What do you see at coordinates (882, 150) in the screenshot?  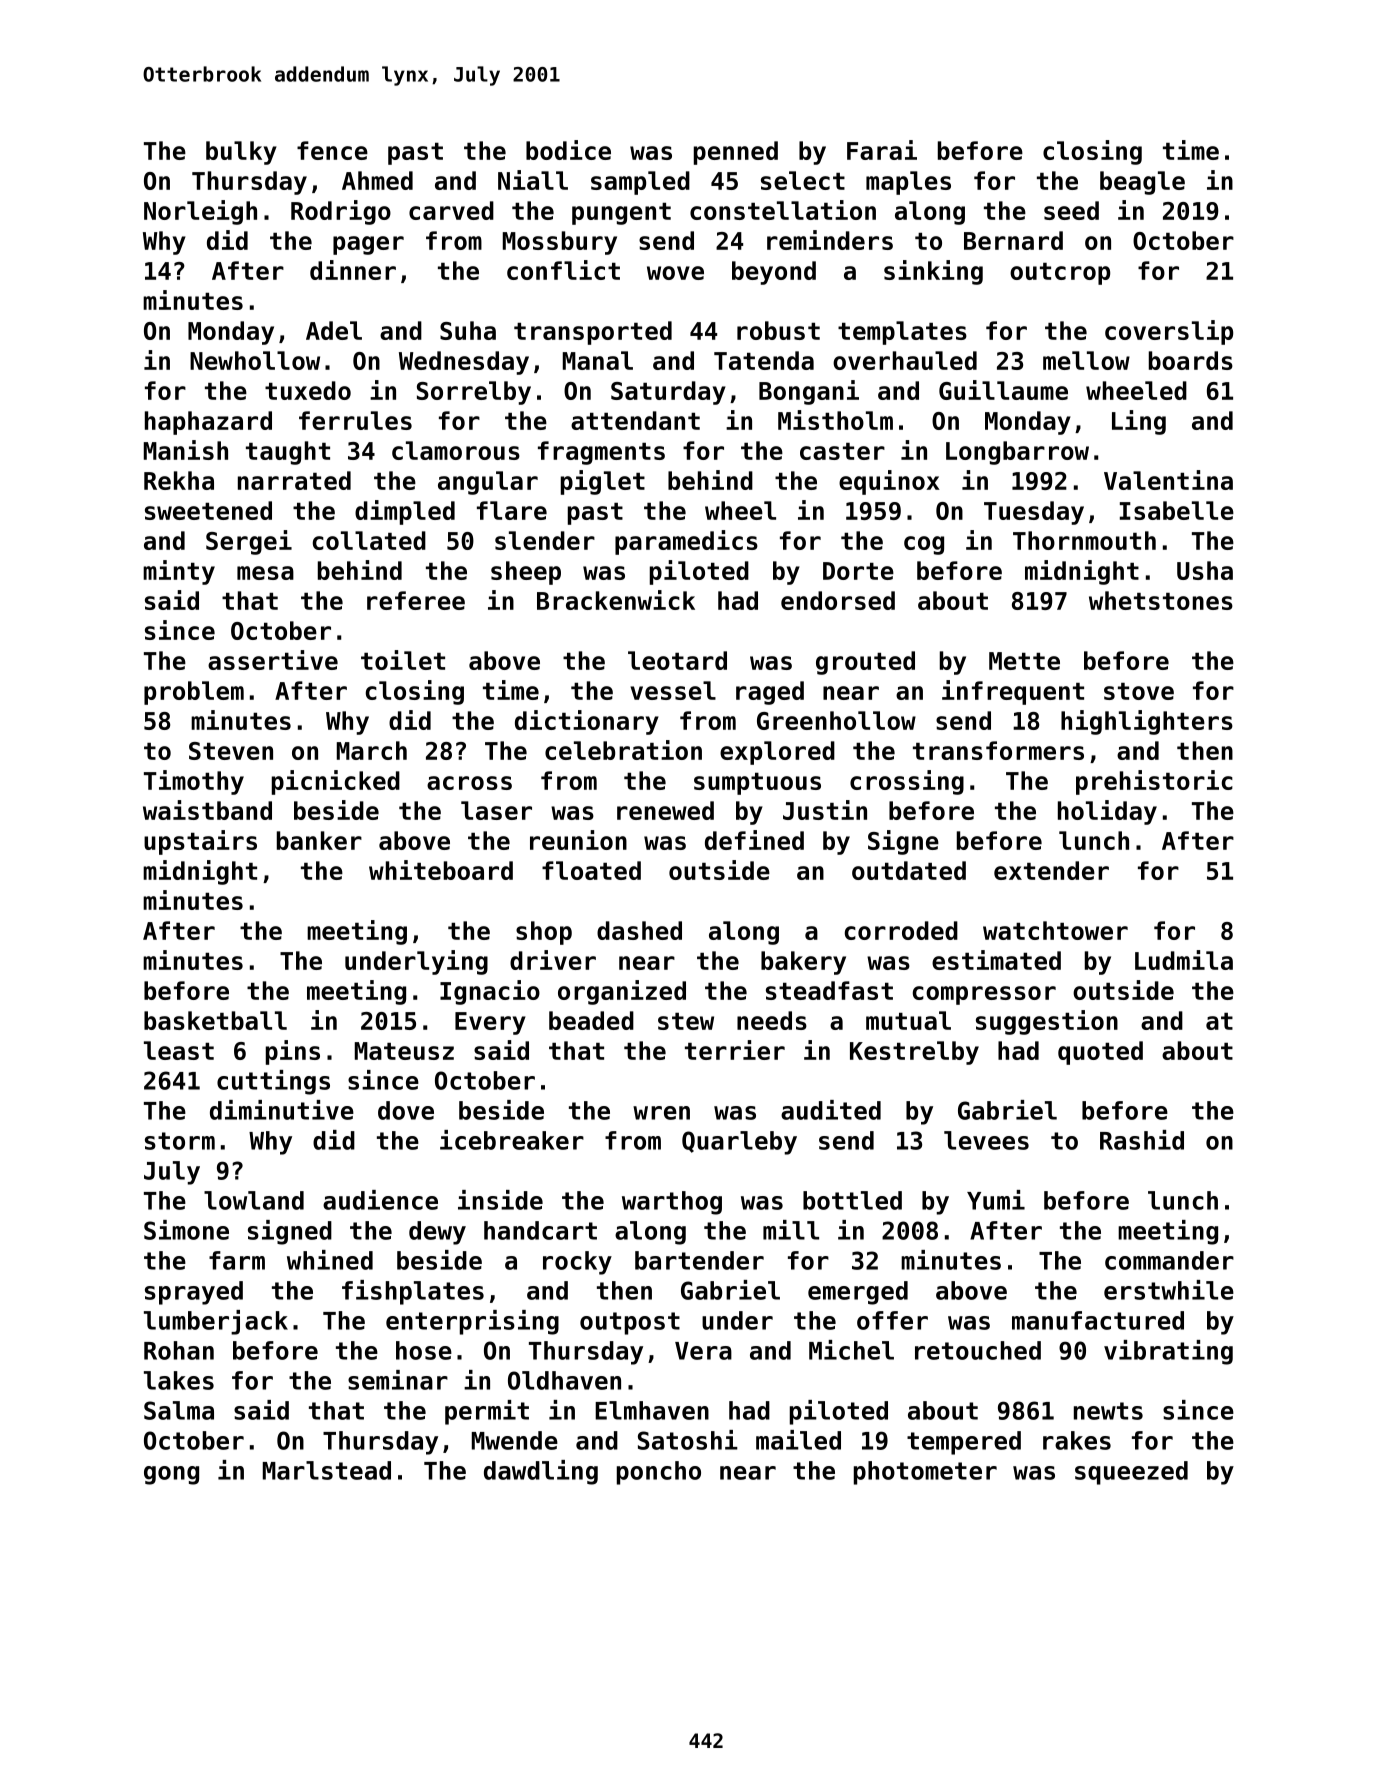 I see `Farai` at bounding box center [882, 150].
